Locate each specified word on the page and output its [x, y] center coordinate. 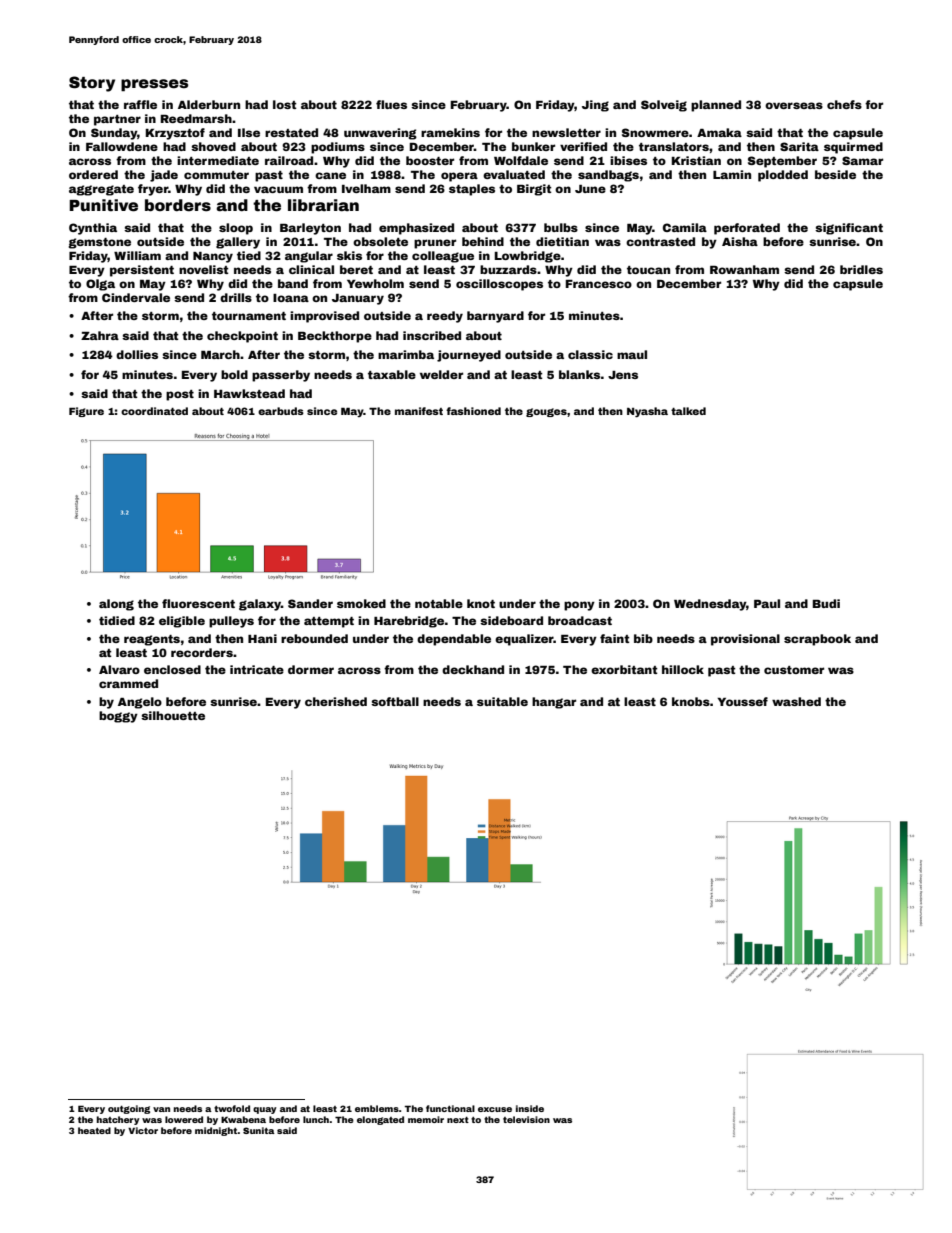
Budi [826, 603]
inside [530, 1108]
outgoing [129, 1109]
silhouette [173, 715]
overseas [794, 105]
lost [284, 104]
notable [439, 603]
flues [391, 104]
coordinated [154, 411]
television [526, 1119]
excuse [495, 1109]
